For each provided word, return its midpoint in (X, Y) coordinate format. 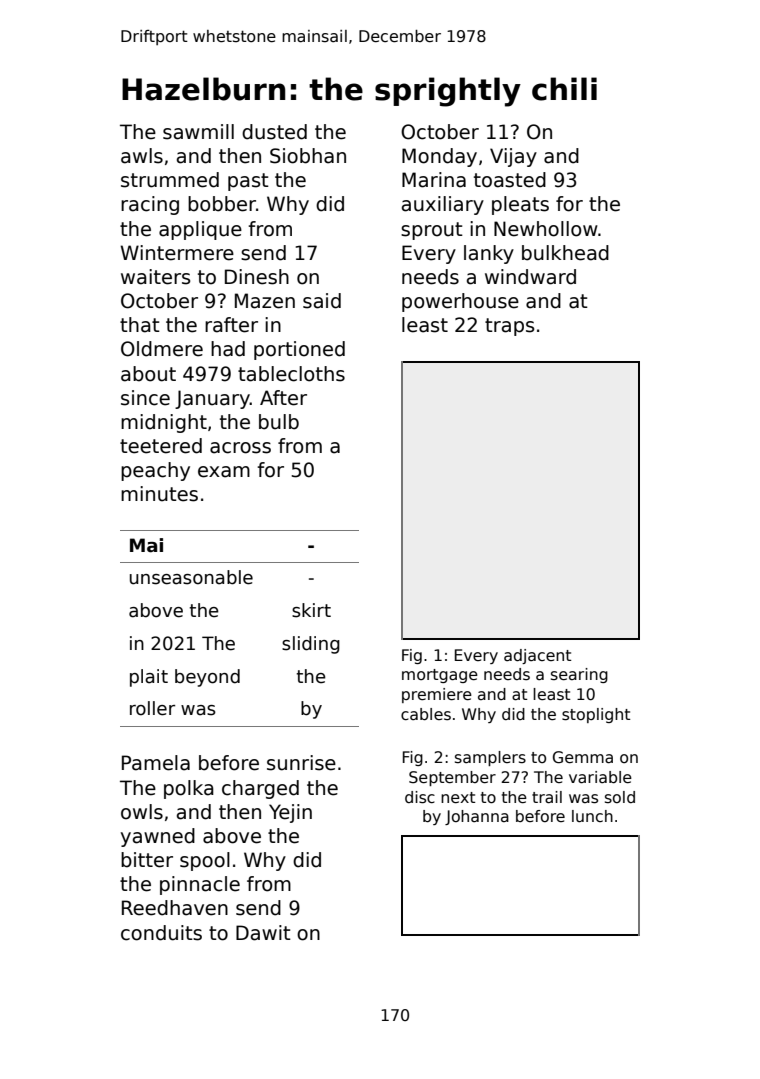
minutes (159, 494)
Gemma (583, 757)
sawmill (198, 132)
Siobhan (308, 156)
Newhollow (546, 229)
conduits (161, 933)
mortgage (440, 676)
